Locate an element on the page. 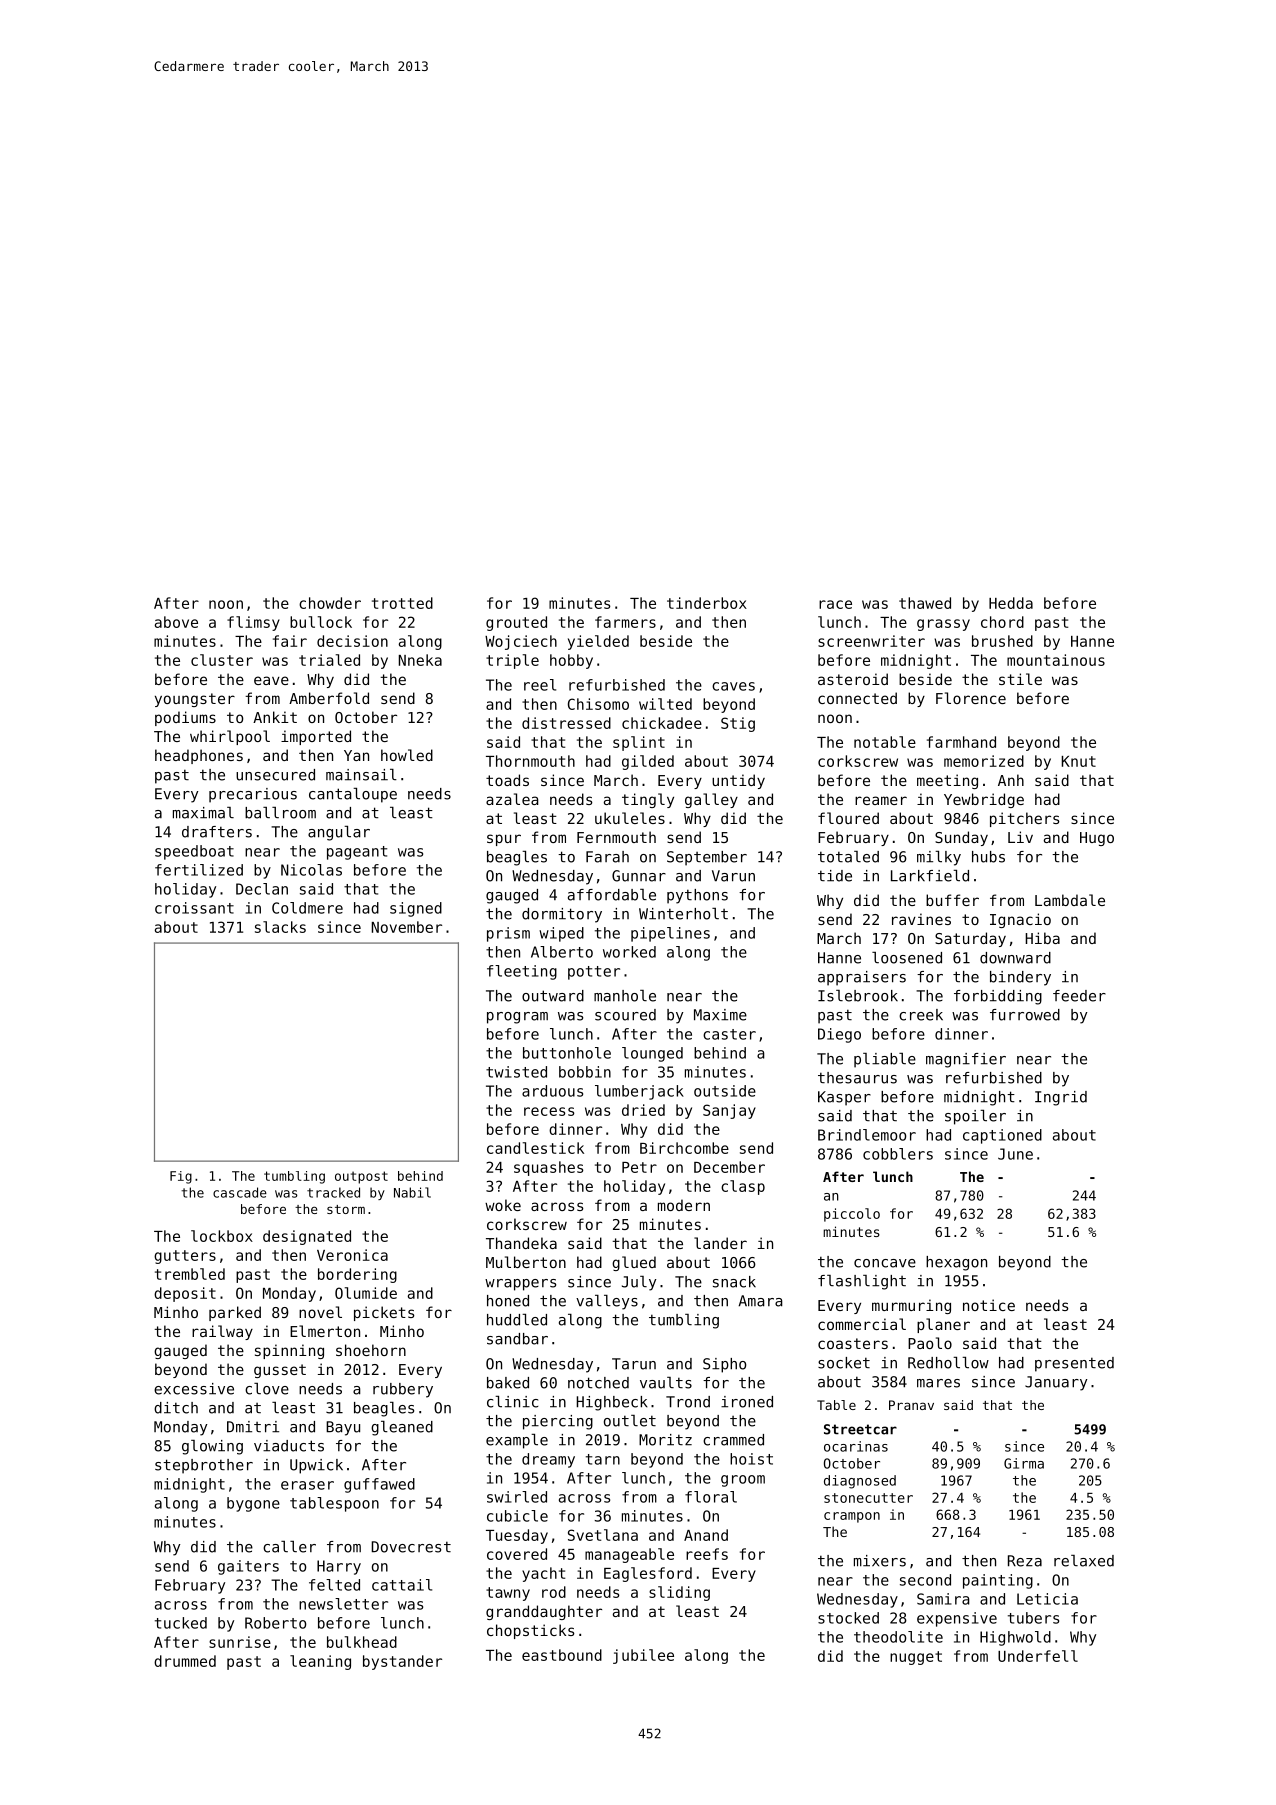 The image size is (1276, 1805). arduous is located at coordinates (552, 1091).
